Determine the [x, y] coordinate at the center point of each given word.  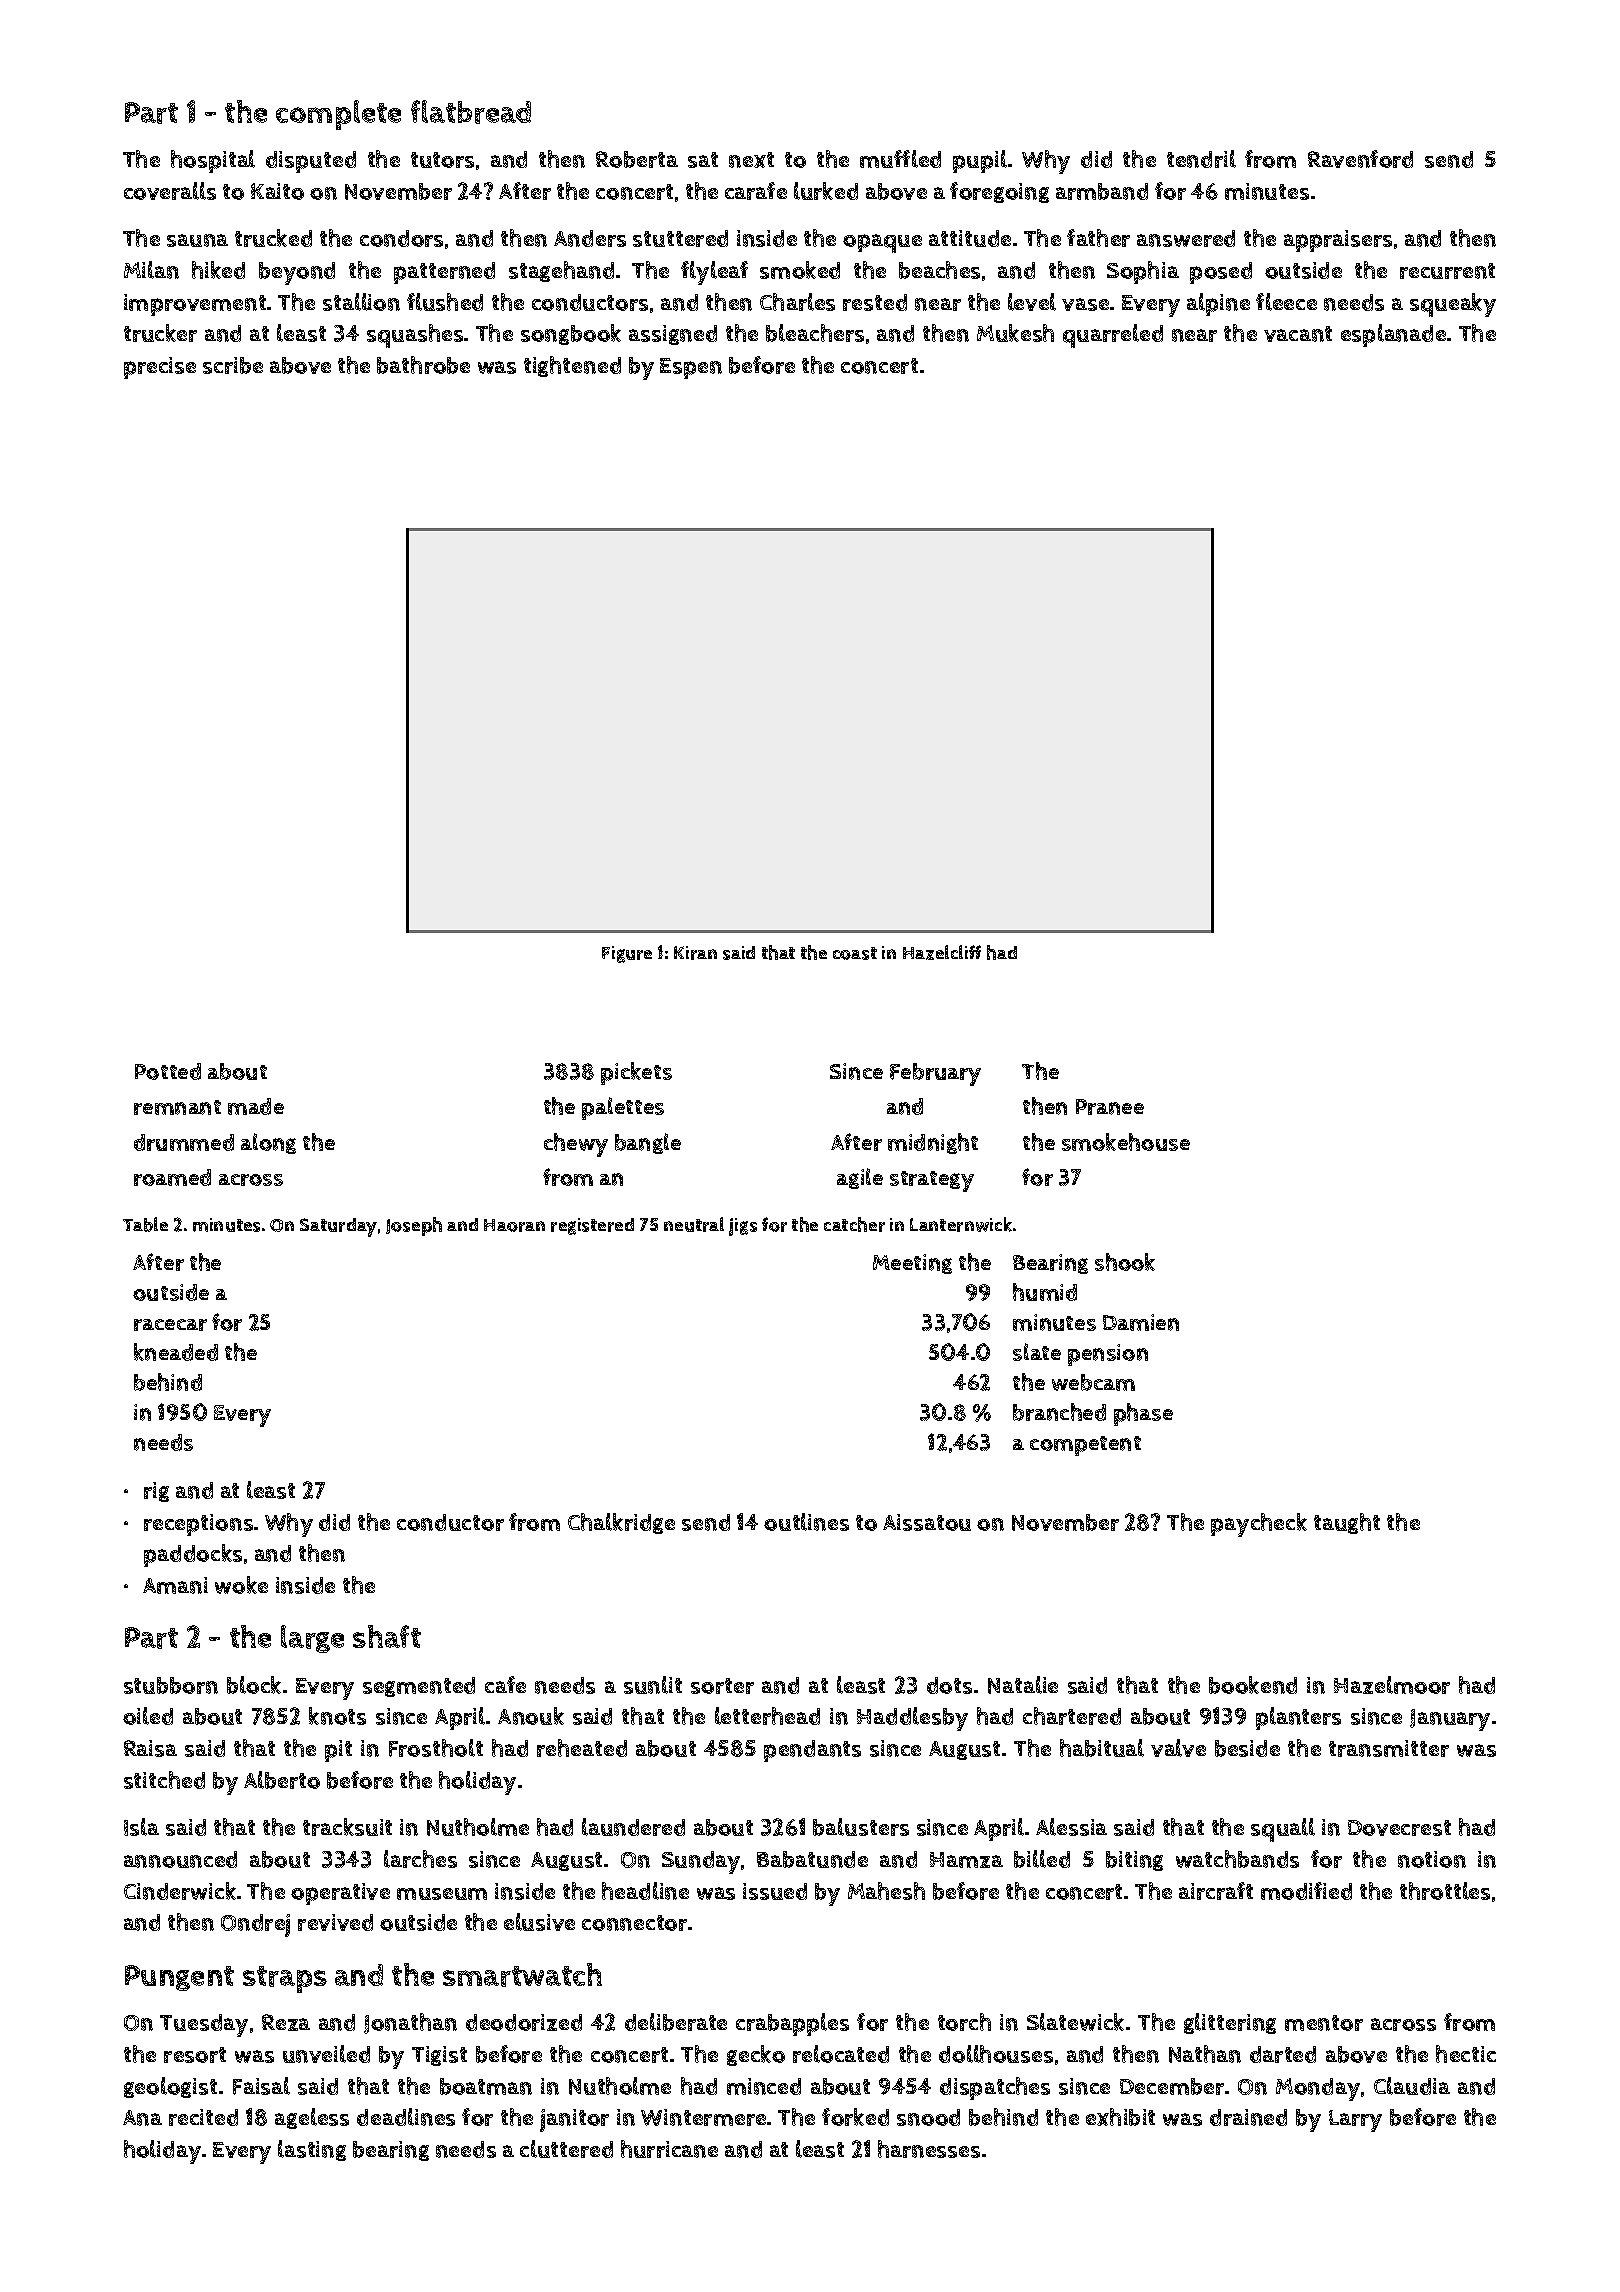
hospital [213, 161]
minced [764, 2086]
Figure [627, 954]
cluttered [566, 2149]
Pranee [1110, 1107]
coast [855, 953]
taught [1347, 1523]
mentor [1324, 2023]
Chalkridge [621, 1523]
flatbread [471, 112]
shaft [387, 1636]
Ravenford [1360, 159]
